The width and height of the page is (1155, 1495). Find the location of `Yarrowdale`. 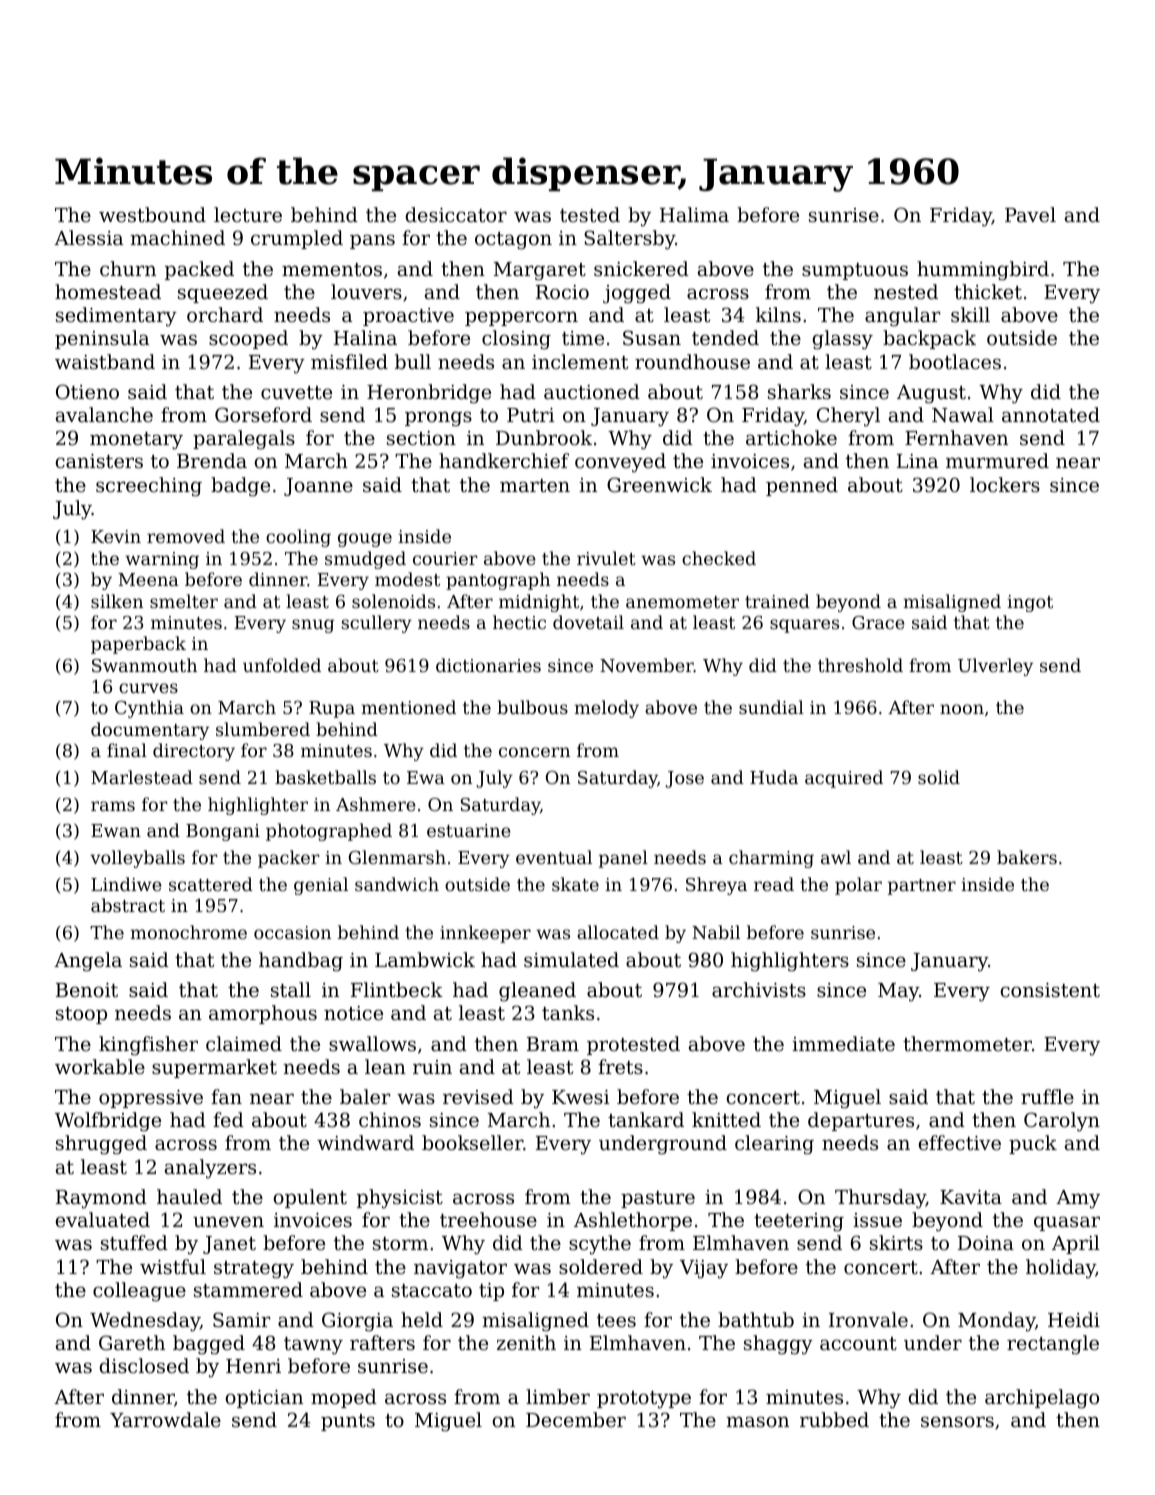

Yarrowdale is located at coordinates (165, 1419).
